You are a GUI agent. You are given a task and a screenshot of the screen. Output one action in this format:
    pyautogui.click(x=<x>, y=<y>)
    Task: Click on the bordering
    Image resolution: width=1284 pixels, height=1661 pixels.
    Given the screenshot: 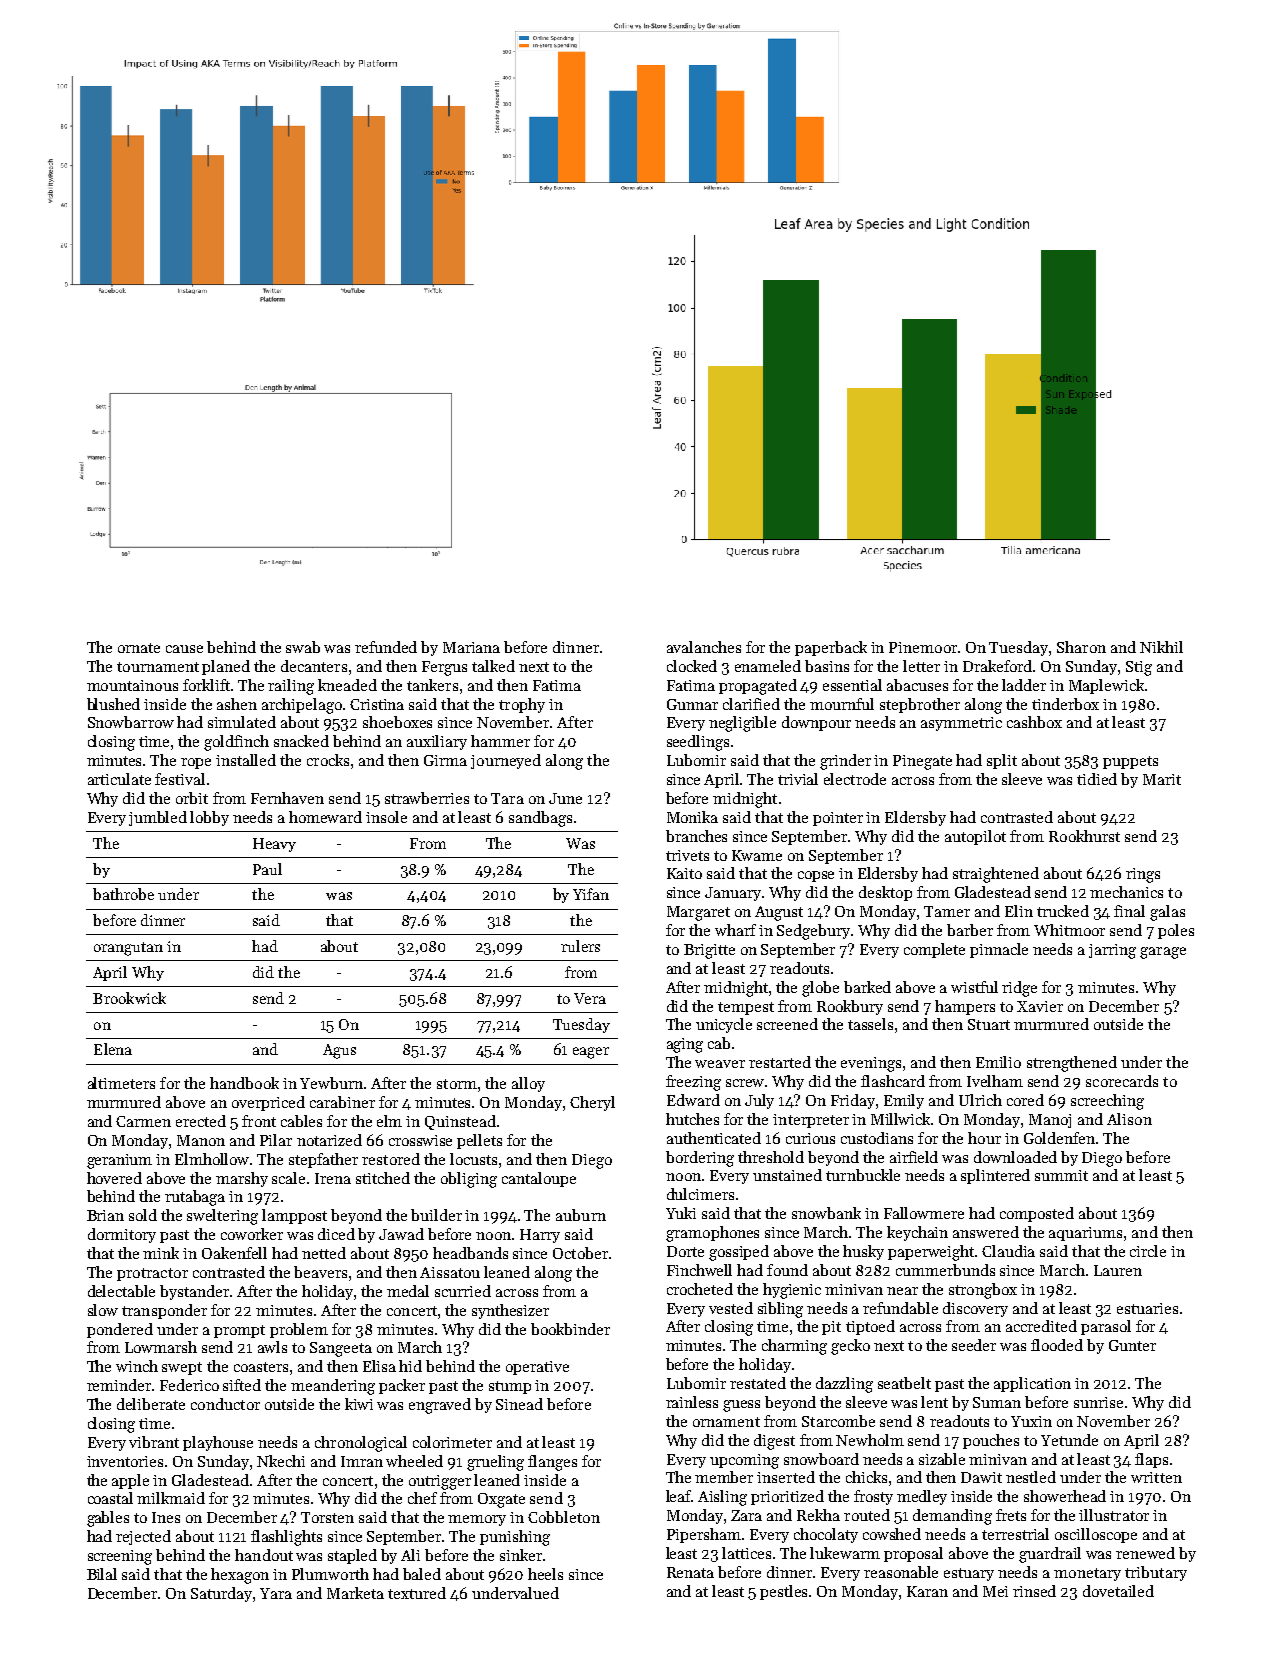 What is the action you would take?
    pyautogui.click(x=700, y=1159)
